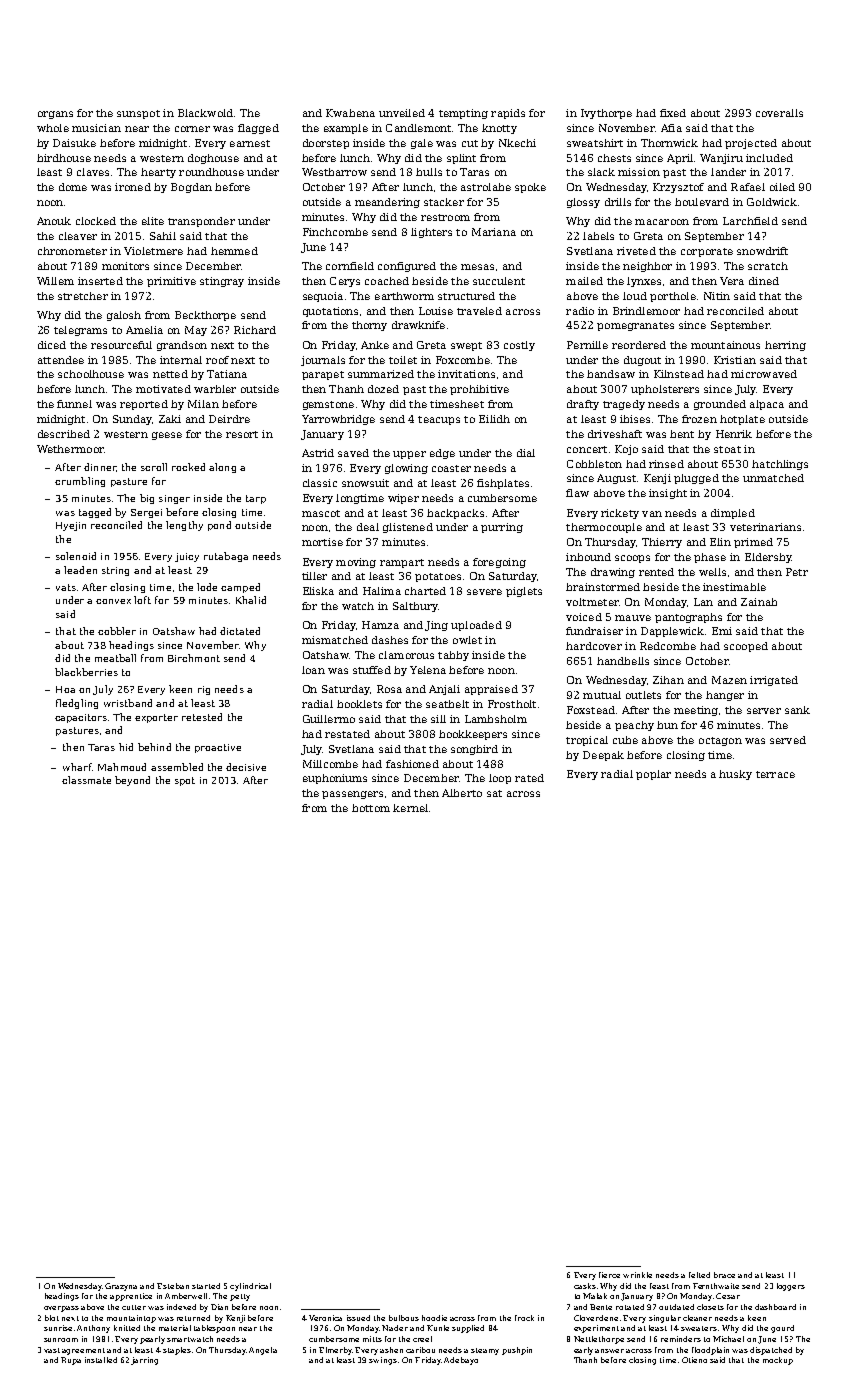 The height and width of the image is (1400, 849). What do you see at coordinates (735, 775) in the image?
I see `husky` at bounding box center [735, 775].
